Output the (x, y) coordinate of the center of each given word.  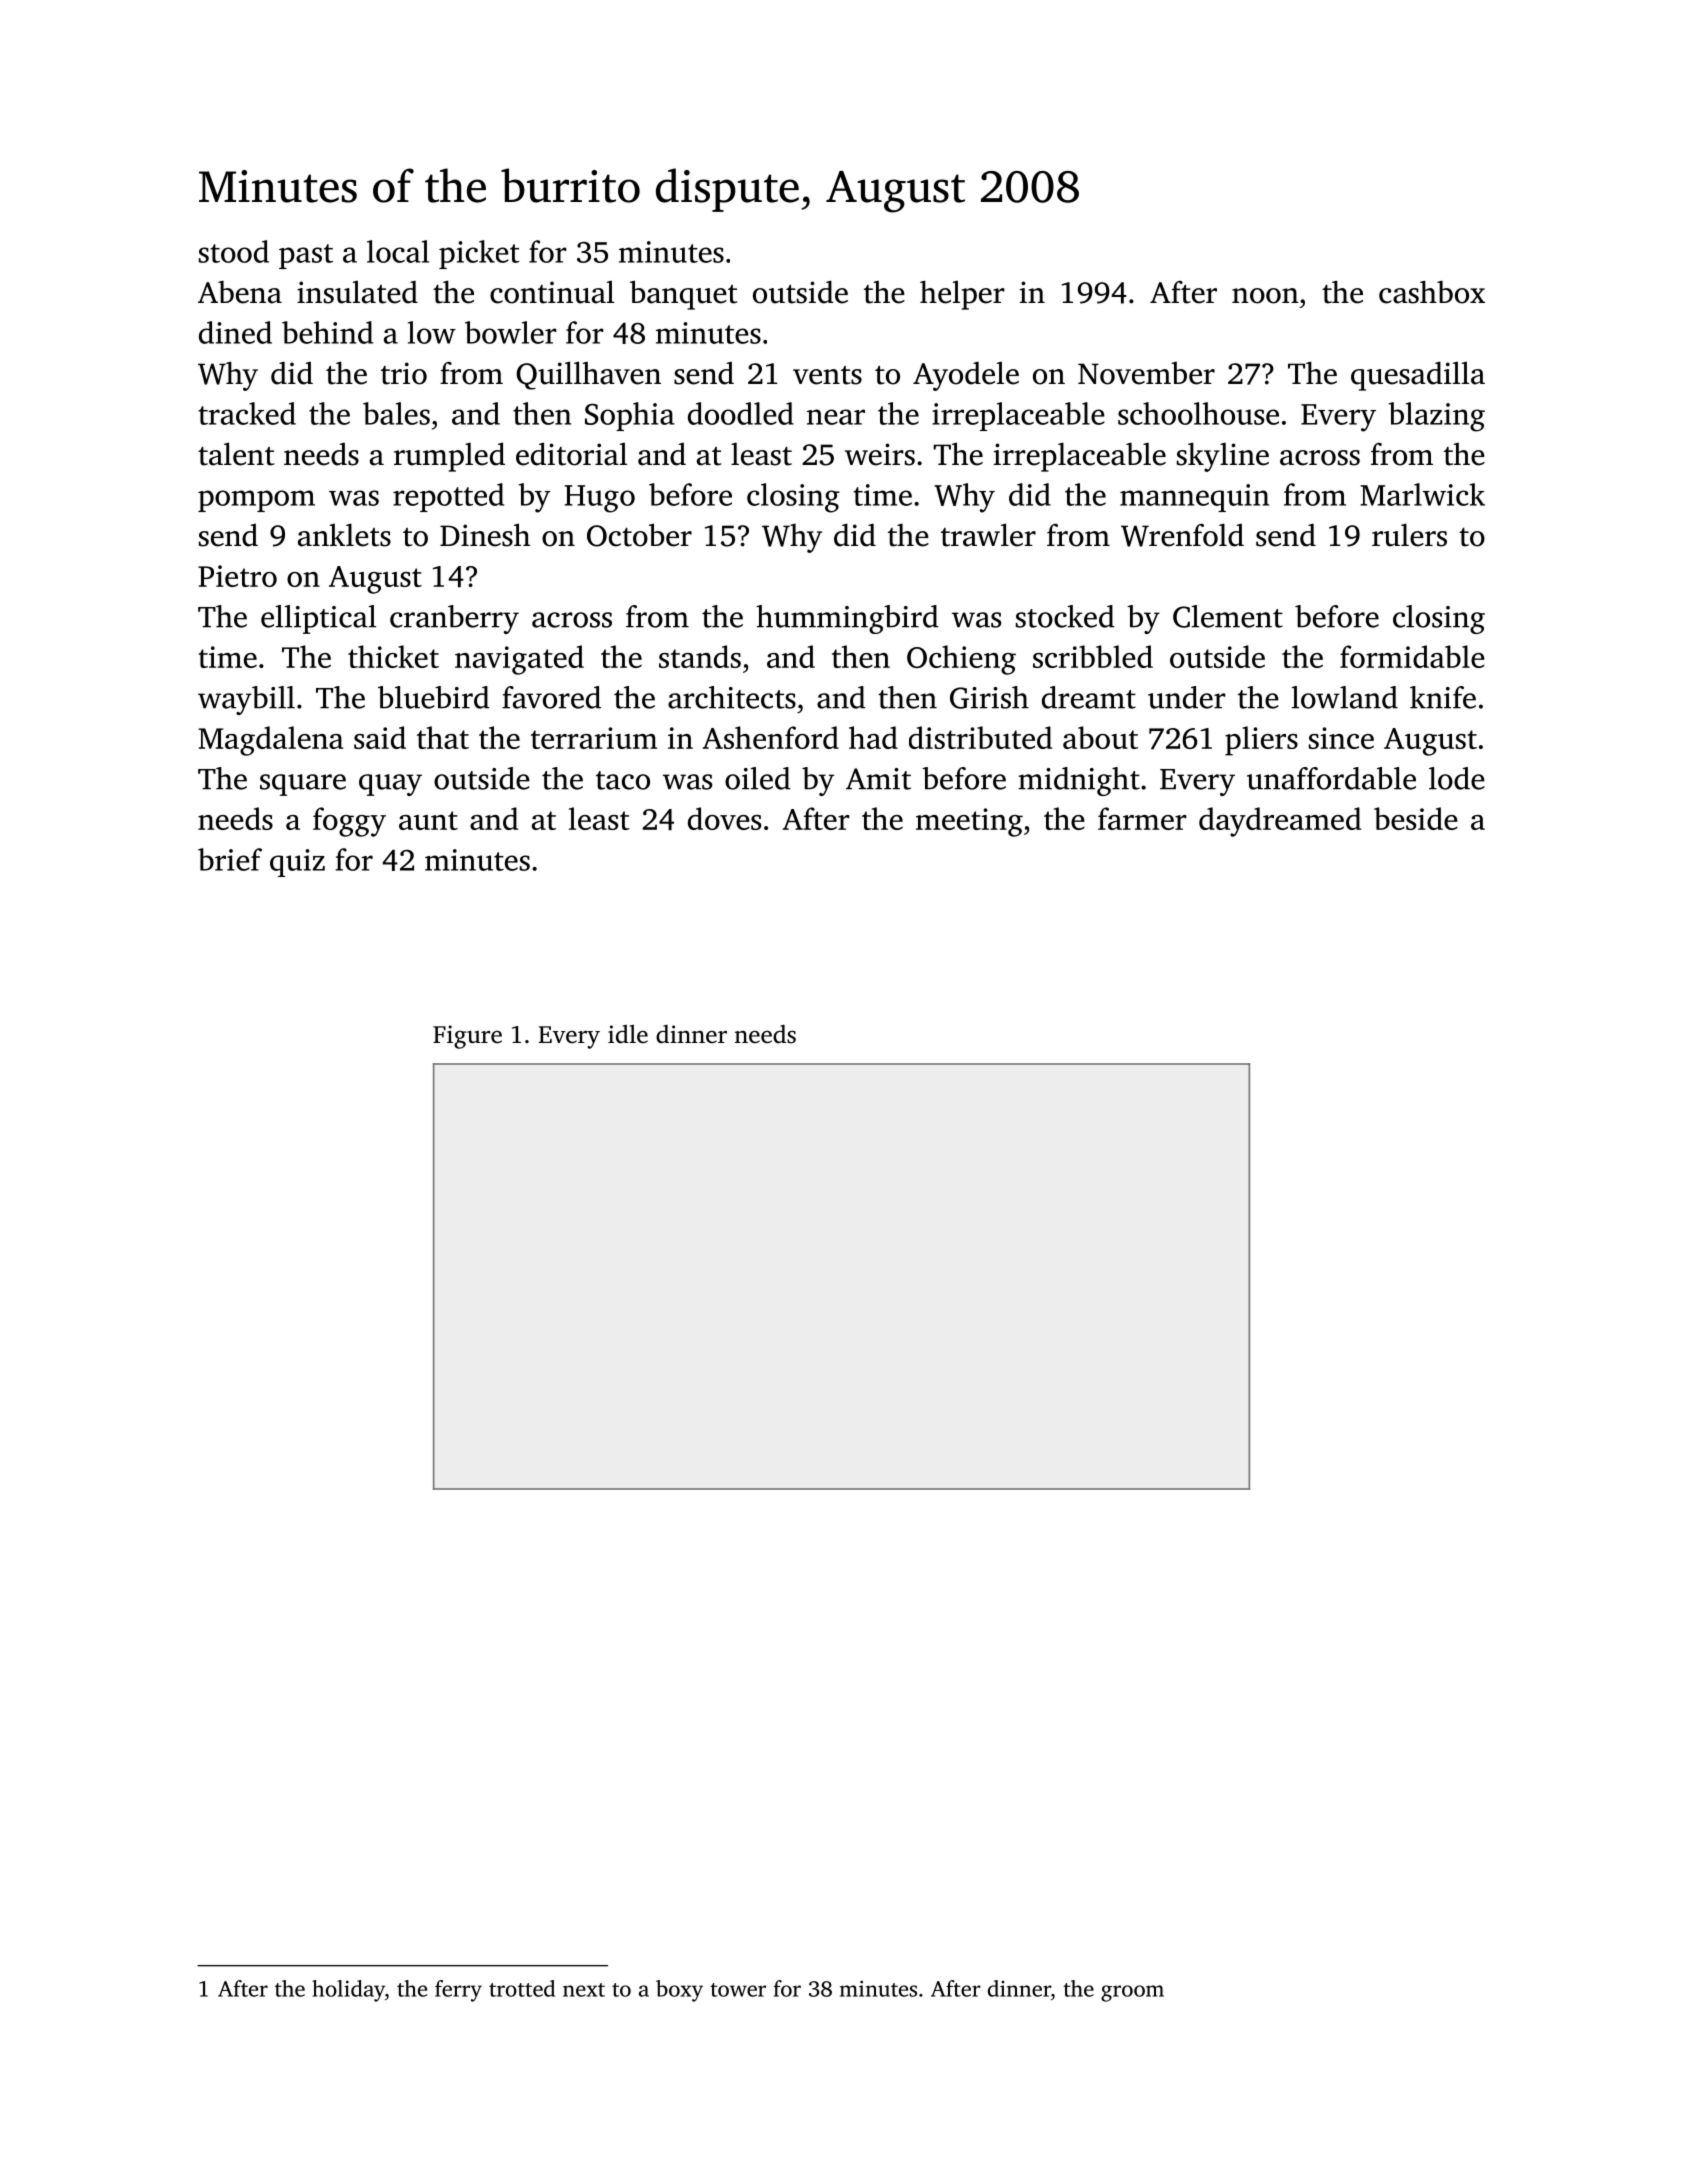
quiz (297, 863)
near (836, 417)
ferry (458, 1991)
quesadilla (1418, 376)
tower (738, 1990)
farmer (1142, 818)
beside (1416, 818)
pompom (256, 501)
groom (1132, 1993)
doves (724, 818)
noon (1265, 296)
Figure (467, 1037)
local (398, 251)
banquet (684, 295)
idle (628, 1034)
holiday (348, 1991)
